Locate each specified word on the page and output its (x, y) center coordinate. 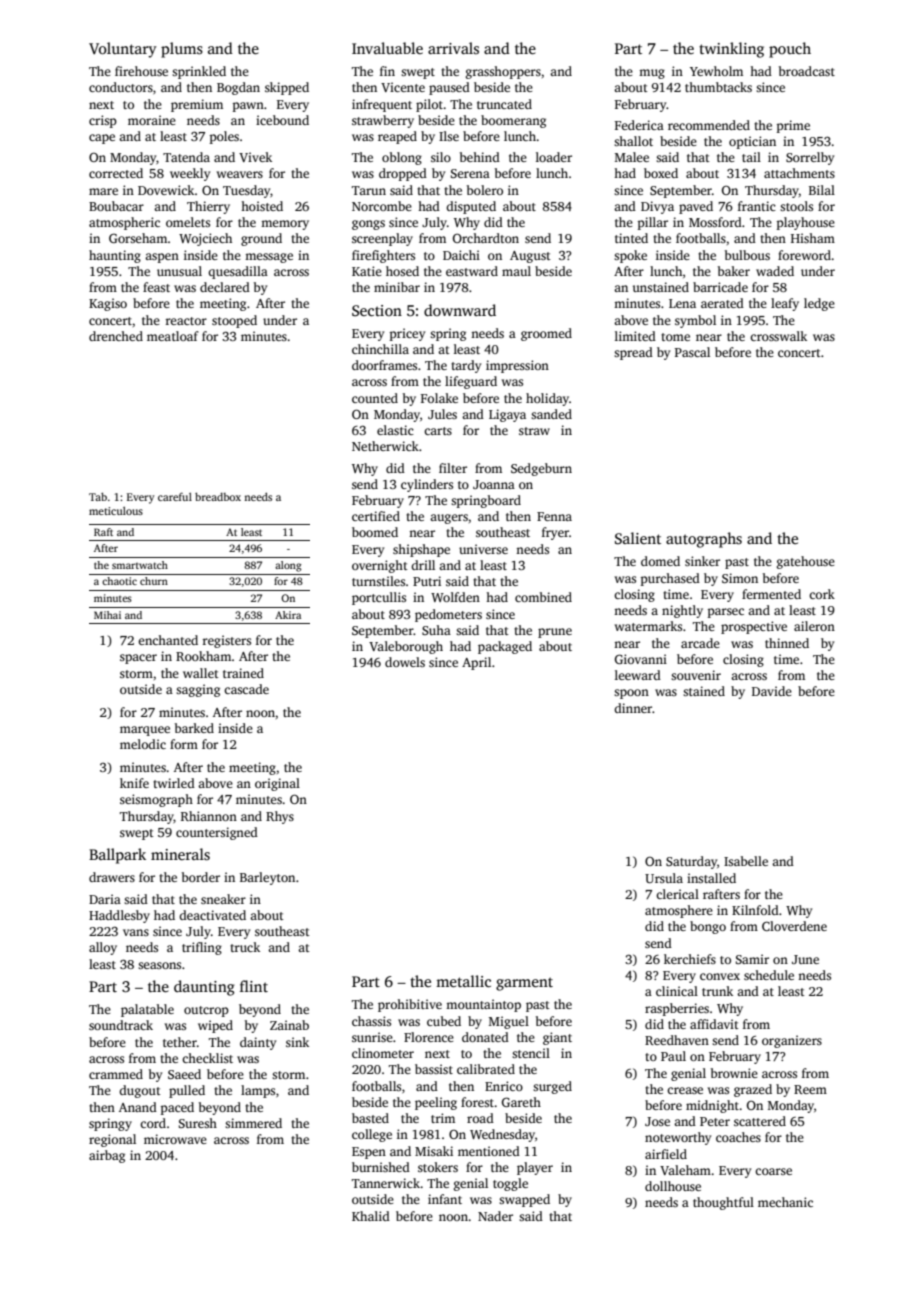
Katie (367, 271)
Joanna (494, 484)
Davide (772, 691)
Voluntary (123, 50)
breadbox (218, 496)
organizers (792, 1041)
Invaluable (387, 48)
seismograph (156, 800)
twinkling (731, 50)
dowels (405, 662)
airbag (107, 1156)
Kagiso (108, 304)
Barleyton (267, 878)
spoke (630, 256)
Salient (638, 538)
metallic (463, 981)
